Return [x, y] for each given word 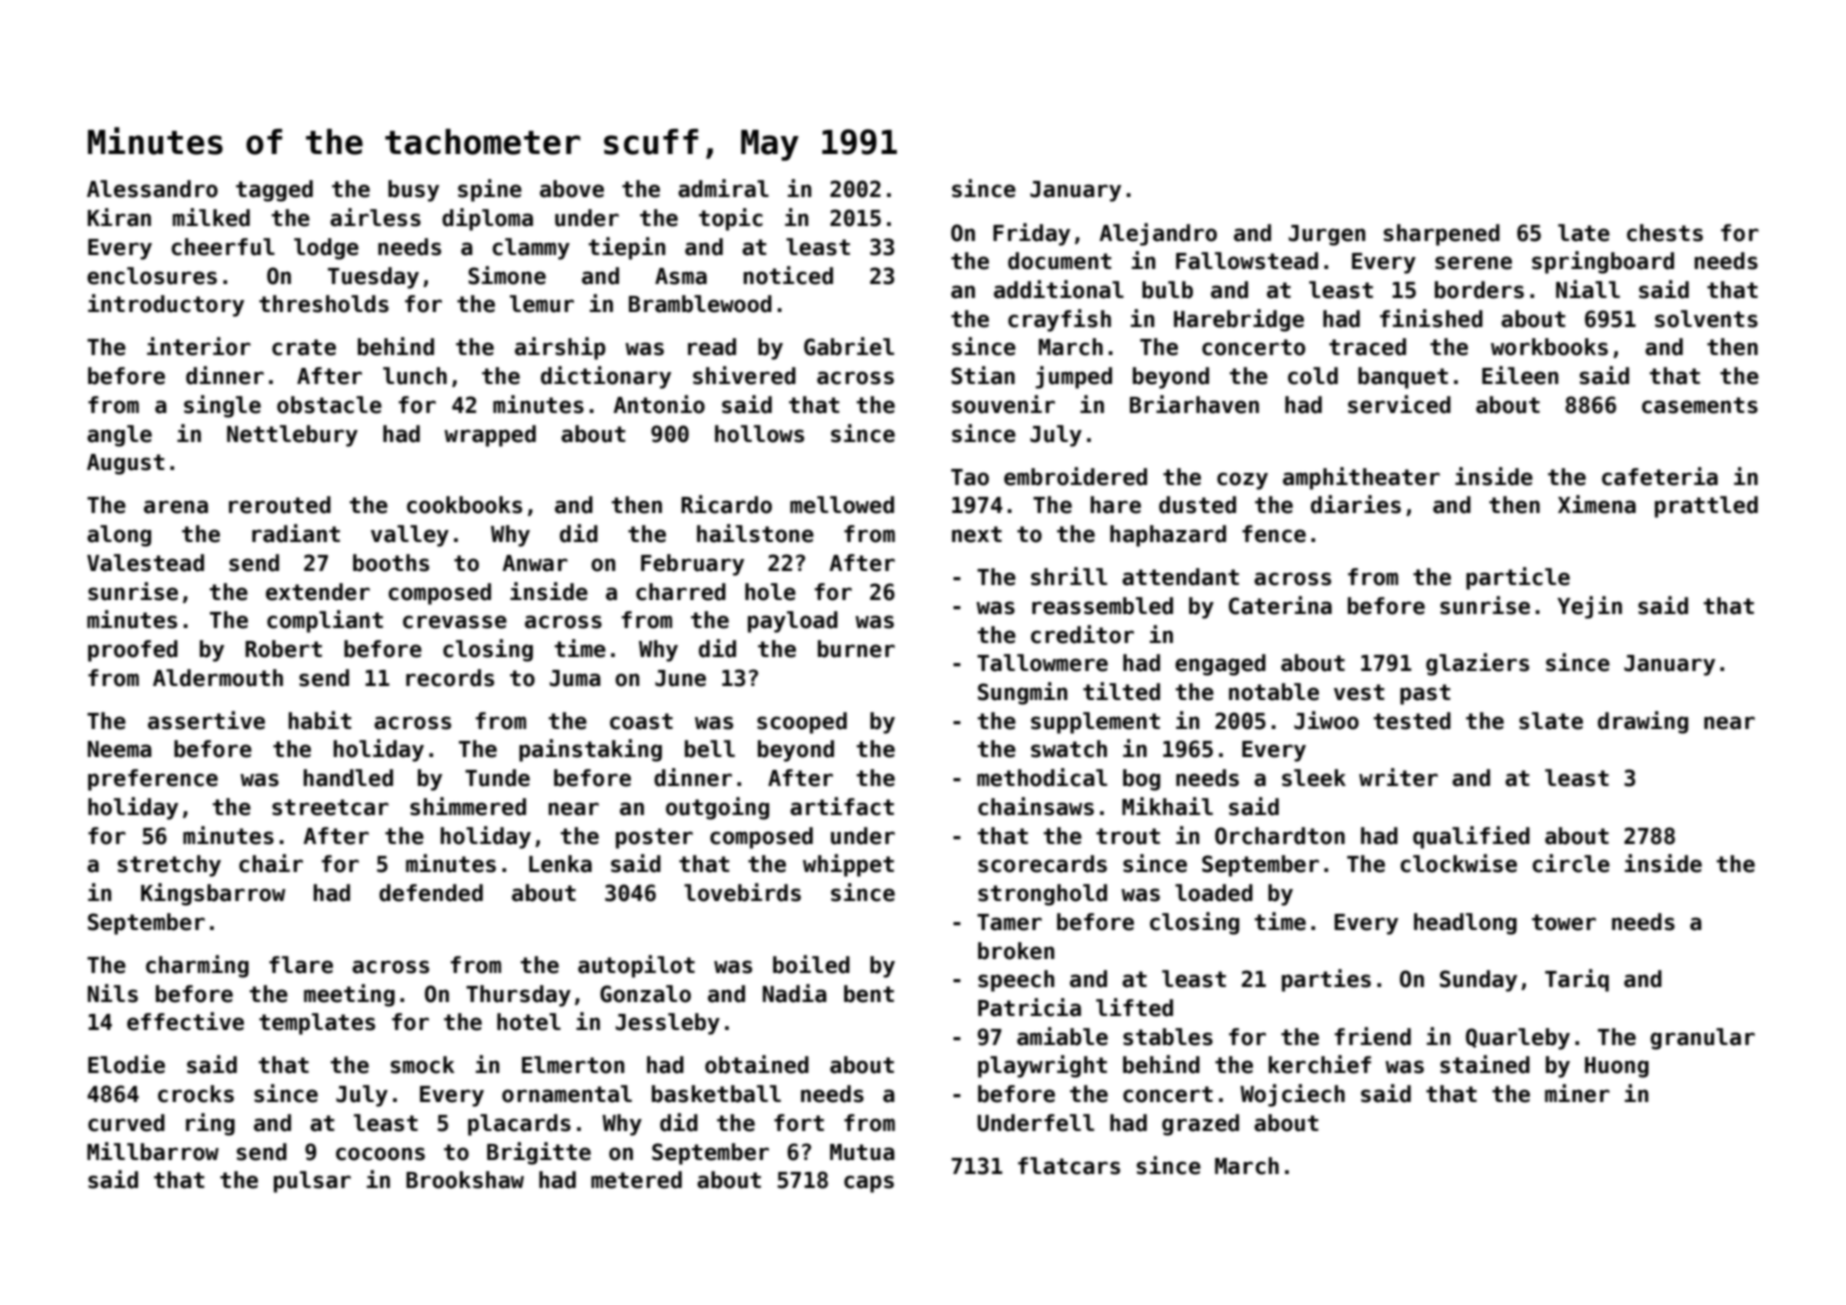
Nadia [795, 993]
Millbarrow [153, 1151]
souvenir [1003, 404]
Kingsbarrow [213, 894]
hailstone [755, 533]
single [222, 406]
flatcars [1069, 1166]
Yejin [1589, 607]
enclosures [152, 276]
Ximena [1597, 504]
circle [1571, 863]
